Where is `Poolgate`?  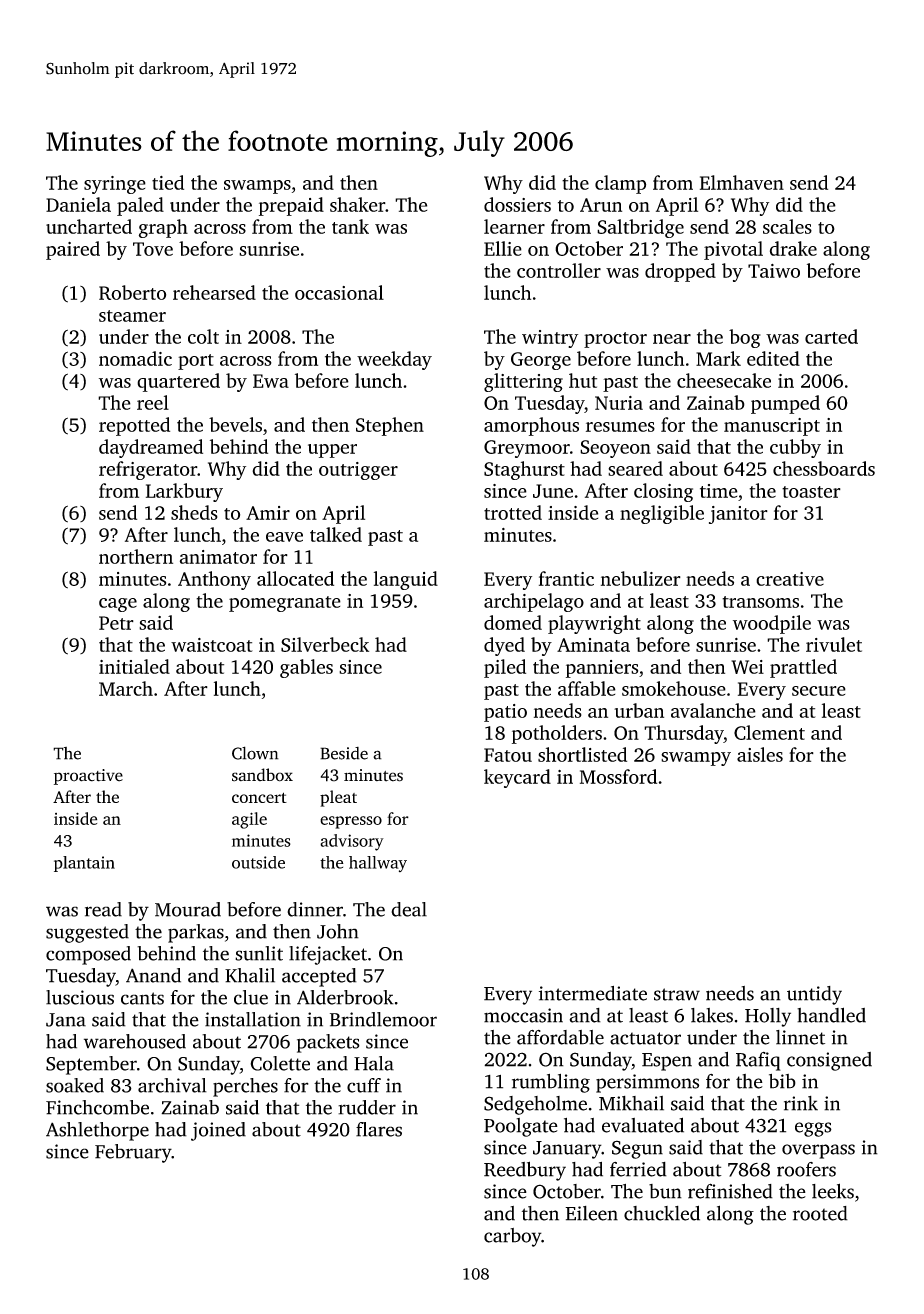 Poolgate is located at coordinates (521, 1127).
